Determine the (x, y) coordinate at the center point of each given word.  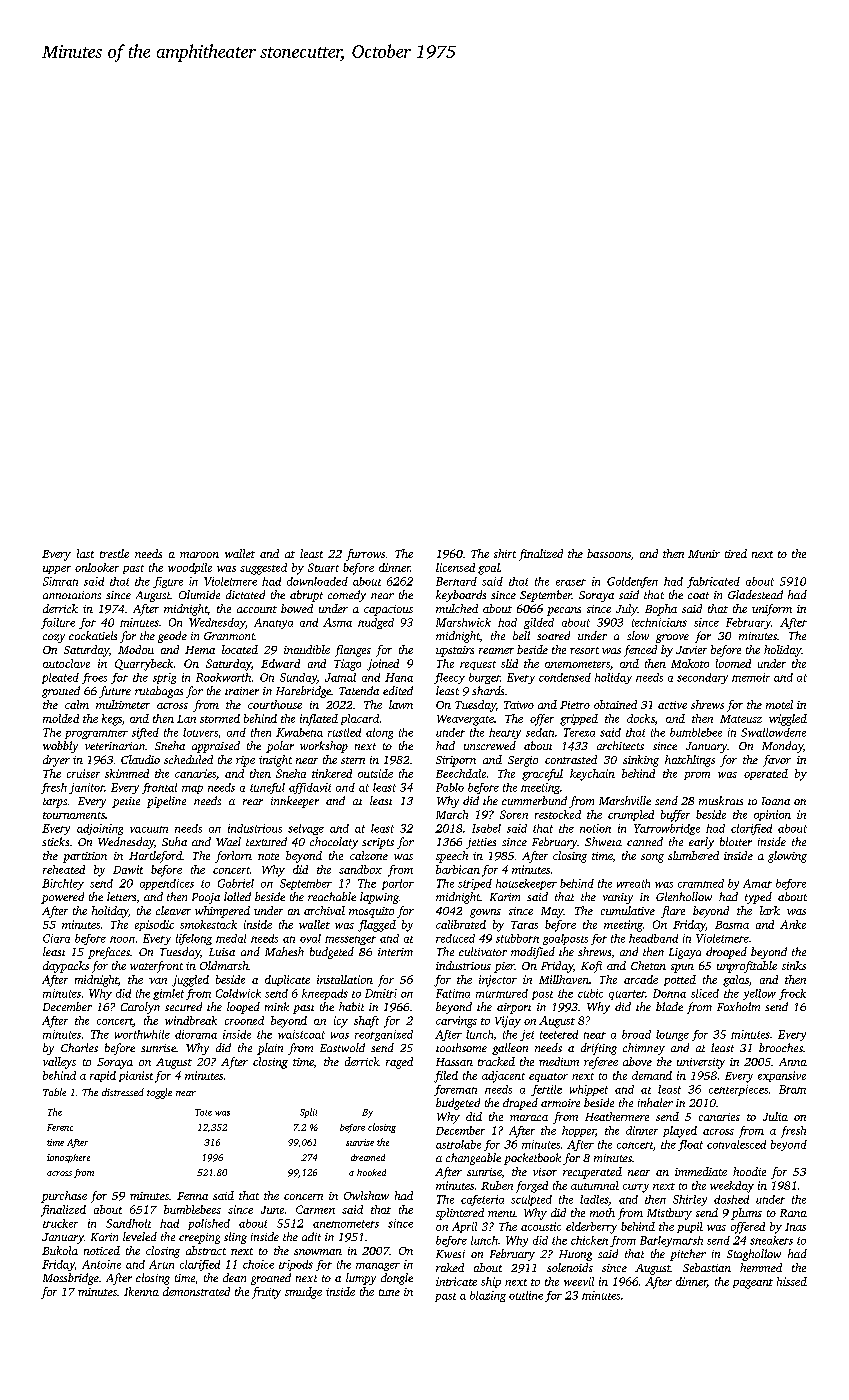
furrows (365, 555)
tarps (55, 803)
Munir (704, 554)
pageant (753, 1284)
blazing (488, 1296)
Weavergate (465, 720)
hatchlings (690, 761)
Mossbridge (71, 1279)
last (85, 553)
